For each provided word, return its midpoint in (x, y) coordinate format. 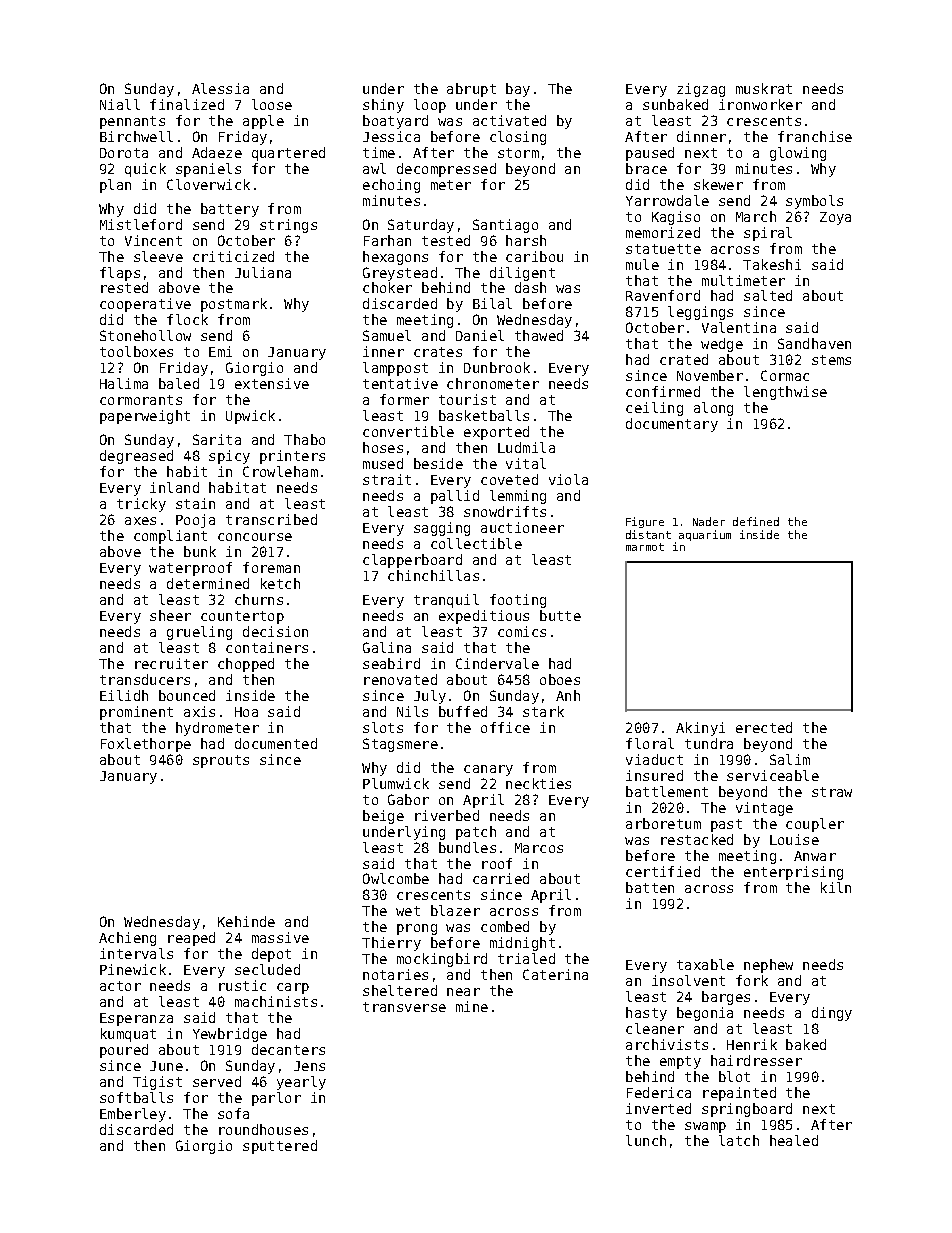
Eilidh (124, 695)
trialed (526, 958)
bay (518, 90)
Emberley (133, 1115)
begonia (705, 1014)
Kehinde (246, 921)
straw (832, 792)
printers (292, 457)
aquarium (705, 535)
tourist (467, 399)
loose (272, 104)
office (505, 727)
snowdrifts (505, 511)
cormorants (141, 400)
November (710, 375)
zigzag (701, 90)
